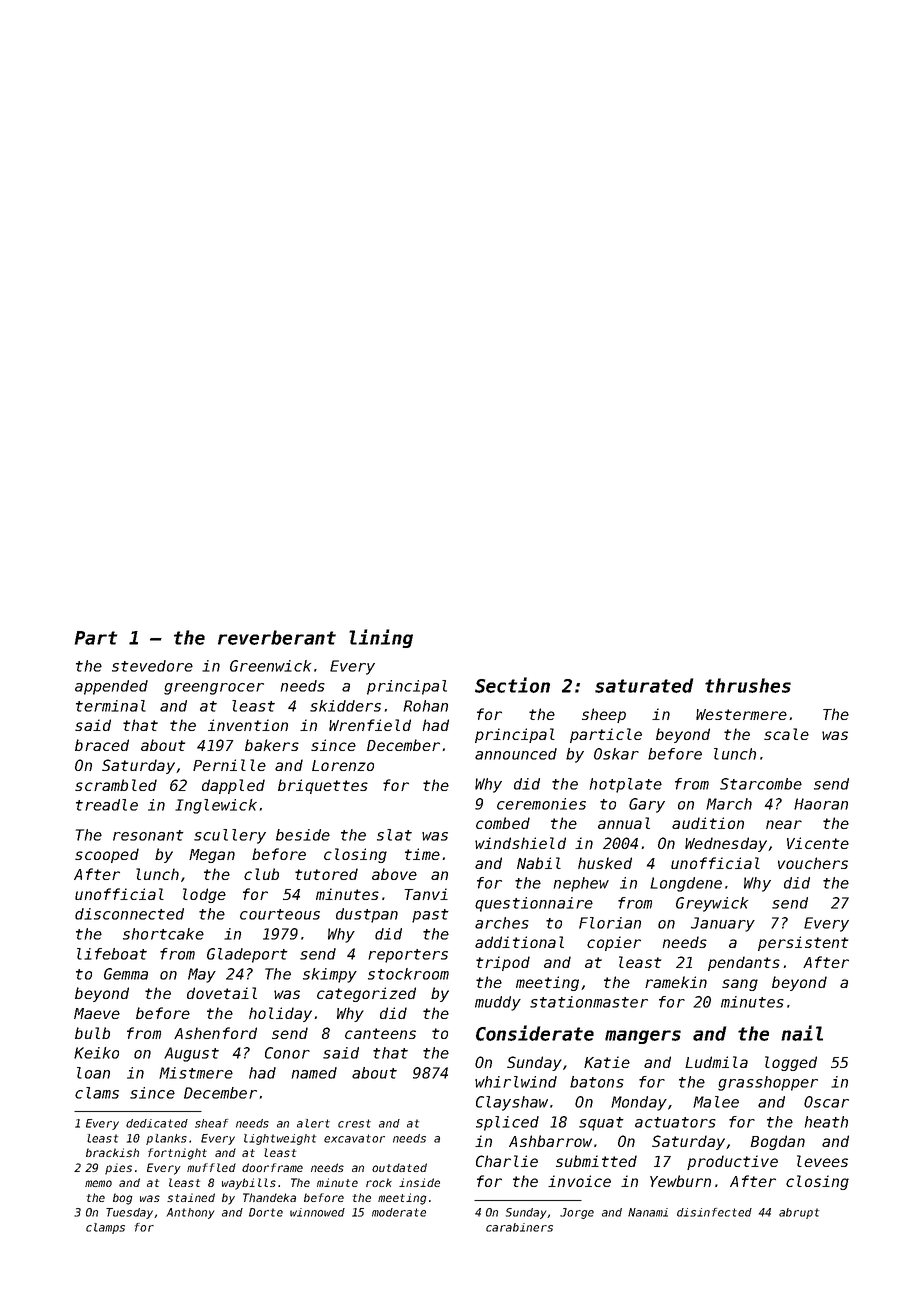  Describe the element at coordinates (272, 1167) in the page. I see `doorframe` at that location.
